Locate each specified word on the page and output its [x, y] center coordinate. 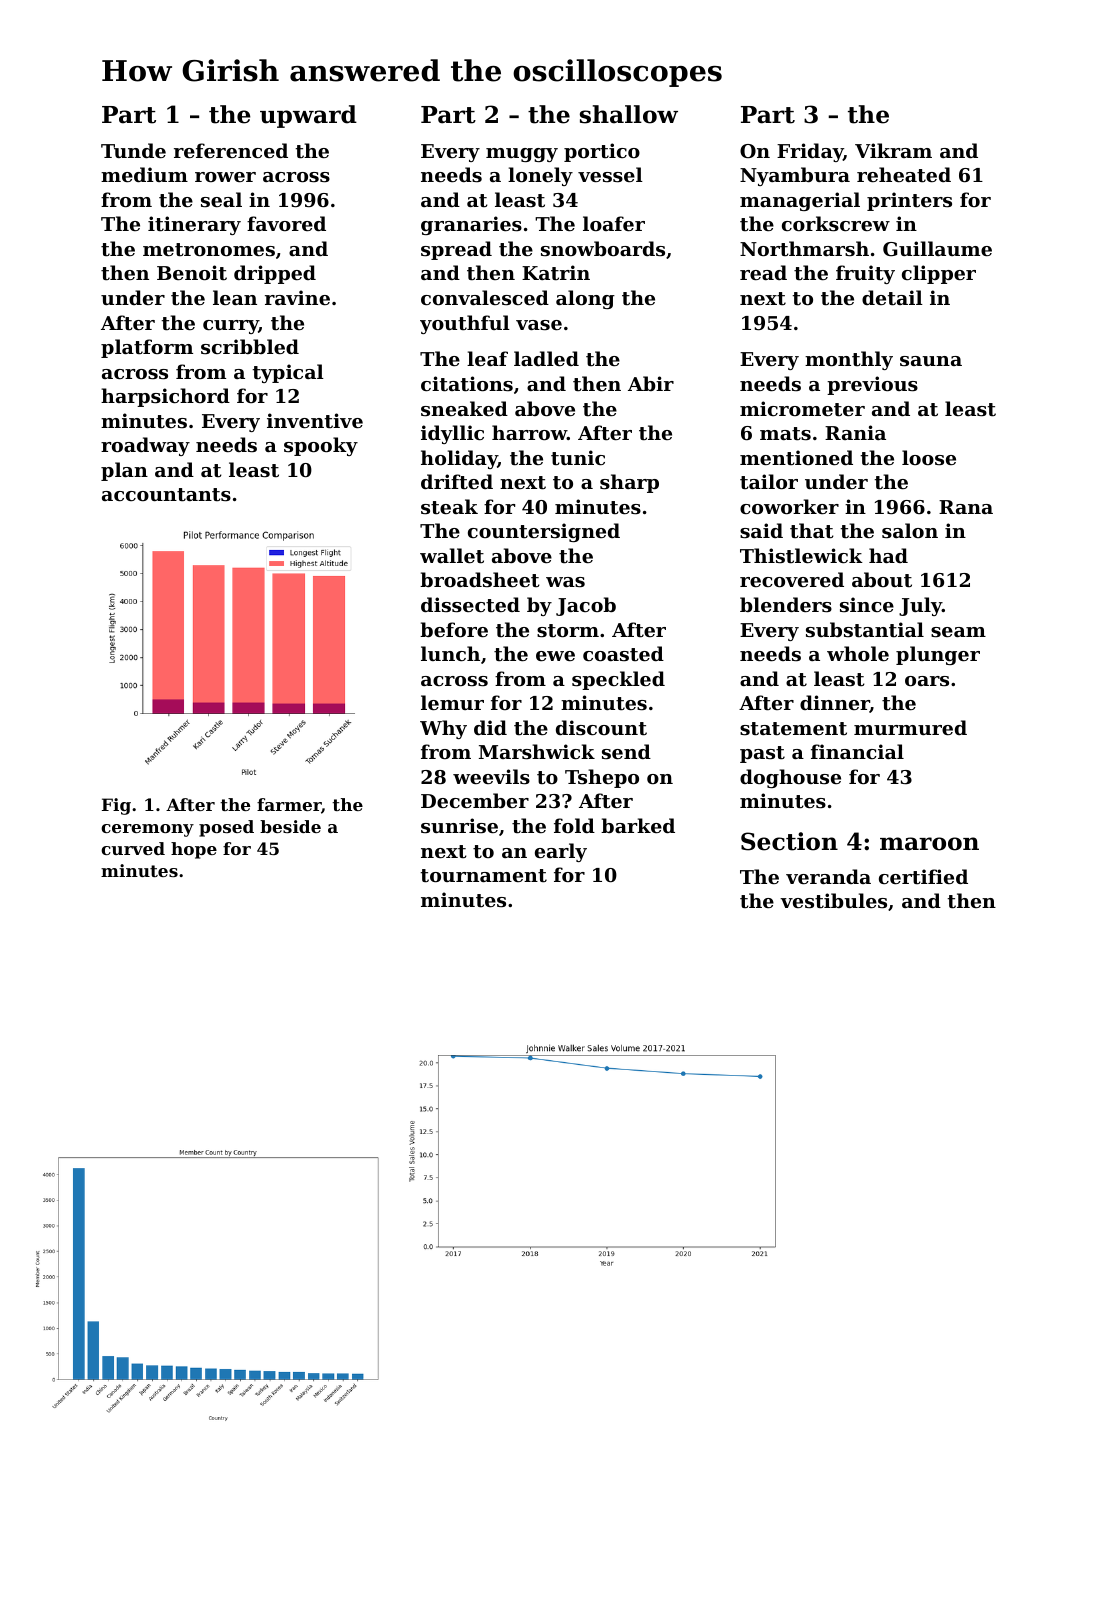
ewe [555, 656]
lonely [540, 176]
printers [909, 201]
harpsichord [165, 397]
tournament [483, 876]
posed [226, 828]
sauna [931, 361]
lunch [450, 653]
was [565, 582]
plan [124, 471]
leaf [487, 358]
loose [929, 458]
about [882, 580]
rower [225, 177]
